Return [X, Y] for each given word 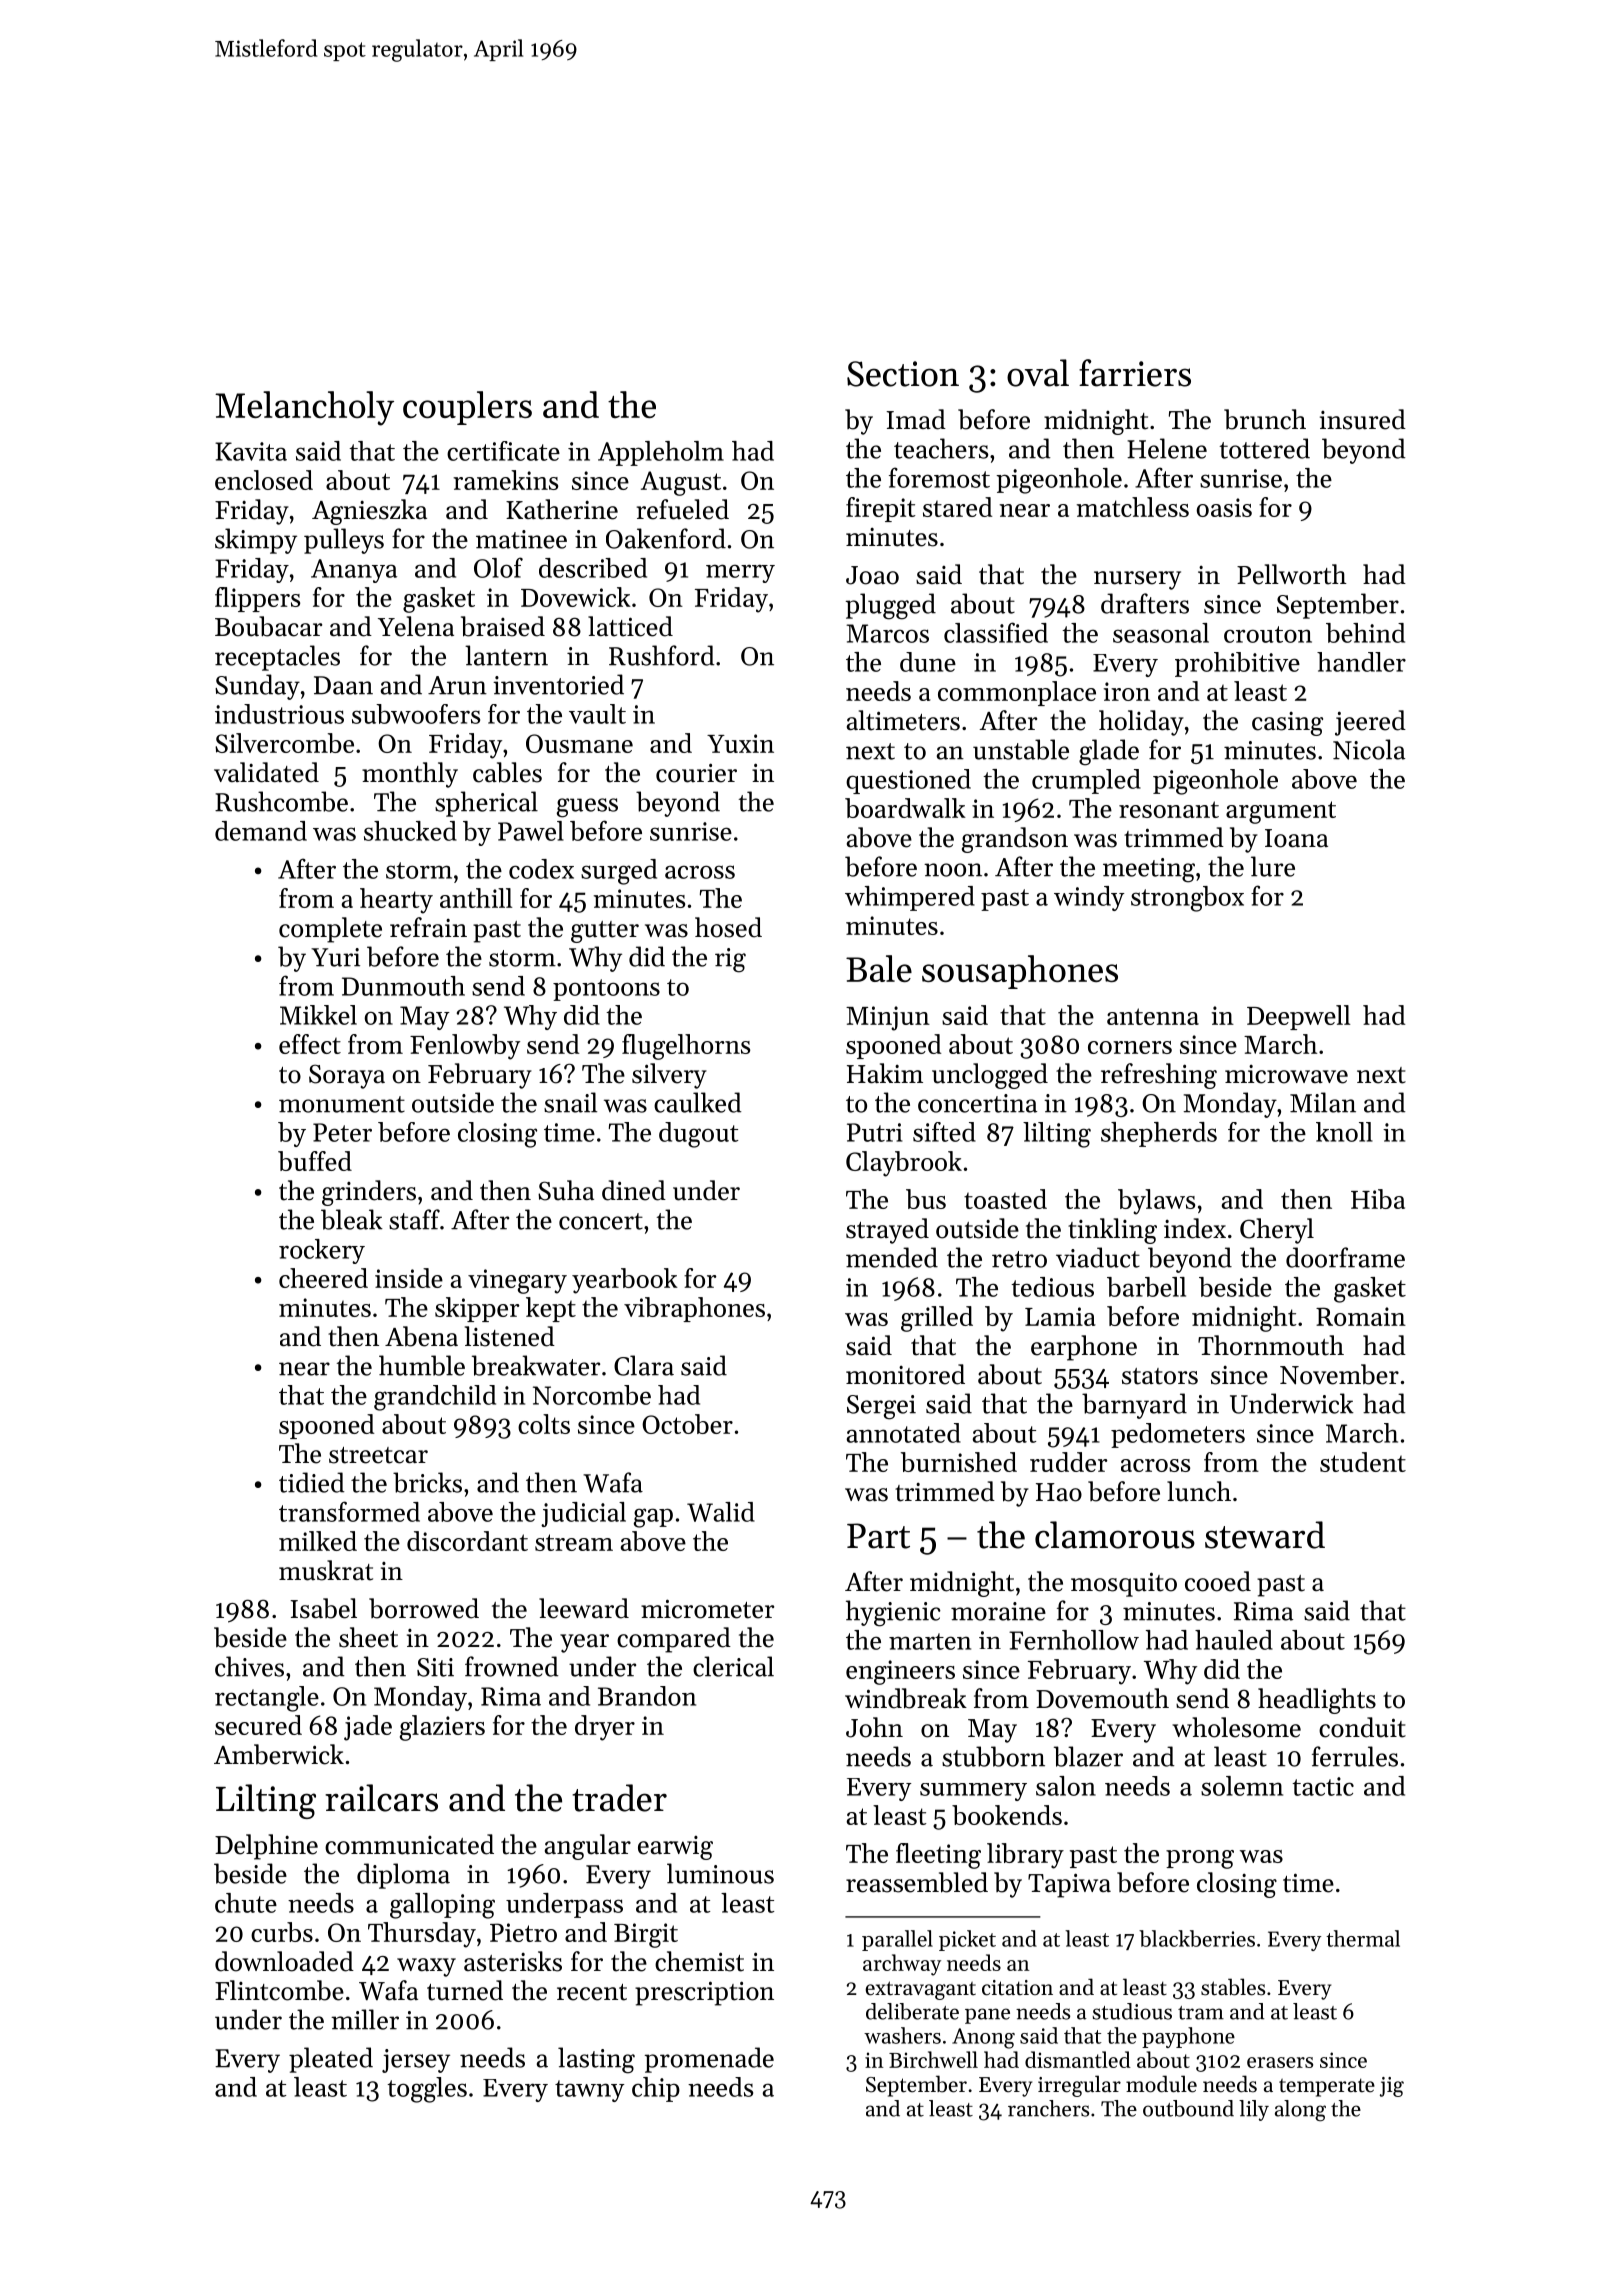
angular [588, 1847]
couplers [467, 408]
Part [878, 1536]
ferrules [1355, 1756]
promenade [709, 2060]
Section [903, 374]
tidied [312, 1482]
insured [1363, 419]
